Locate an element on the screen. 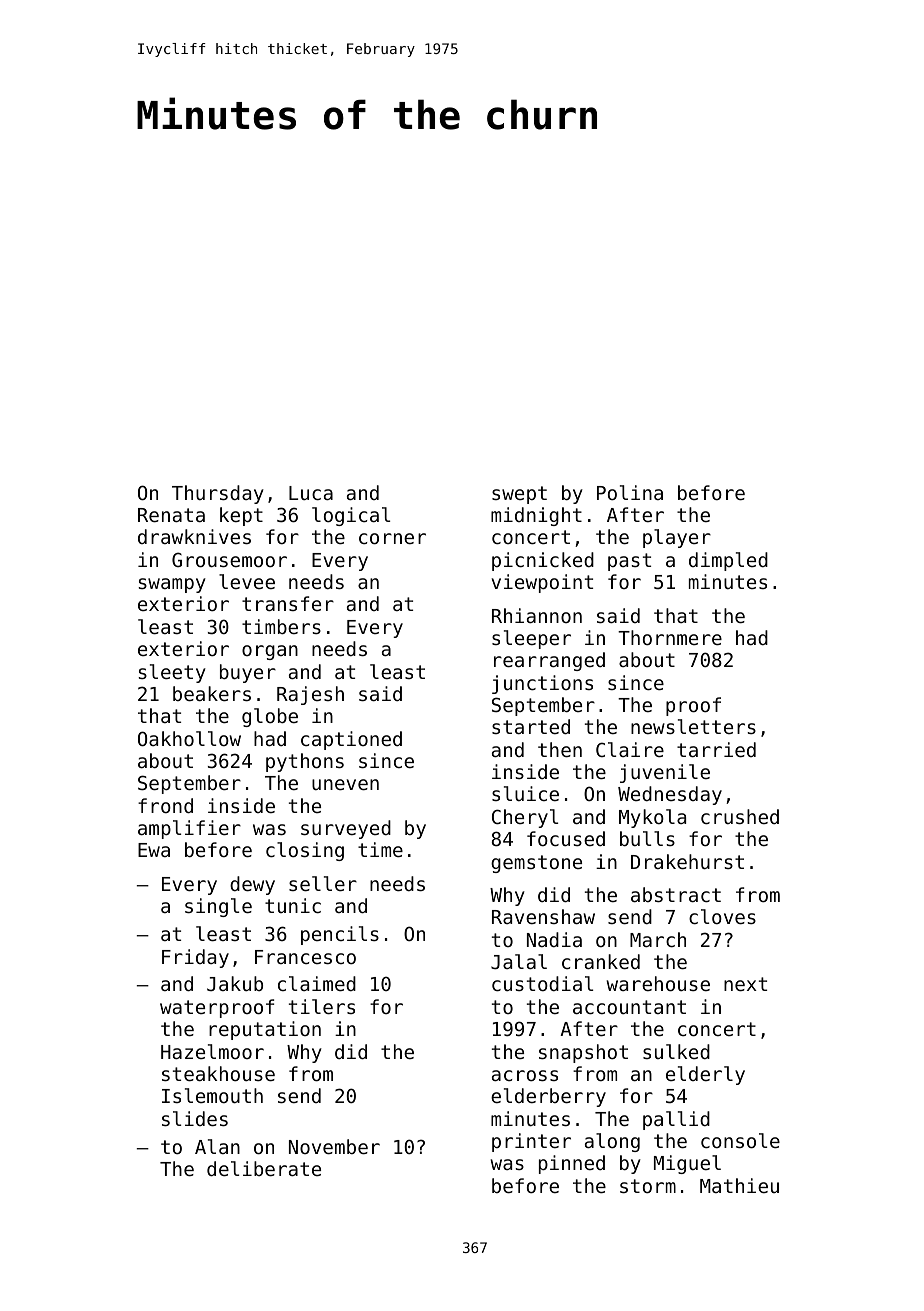 The width and height of the screenshot is (924, 1311). Thursday is located at coordinates (218, 494).
